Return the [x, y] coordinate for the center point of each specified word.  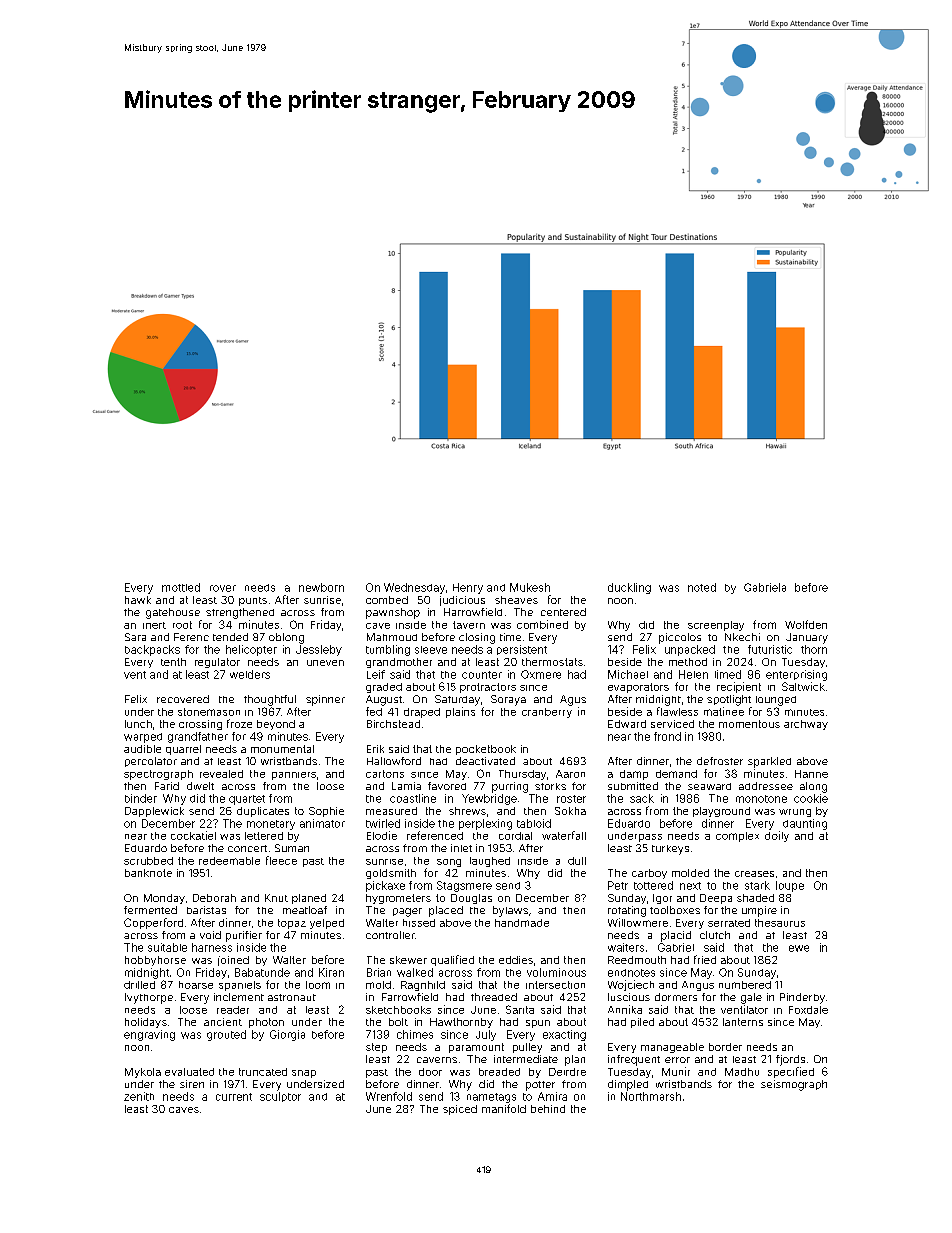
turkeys [670, 850]
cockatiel [193, 835]
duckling [629, 588]
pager [407, 912]
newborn [321, 587]
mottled [181, 587]
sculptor [280, 1097]
